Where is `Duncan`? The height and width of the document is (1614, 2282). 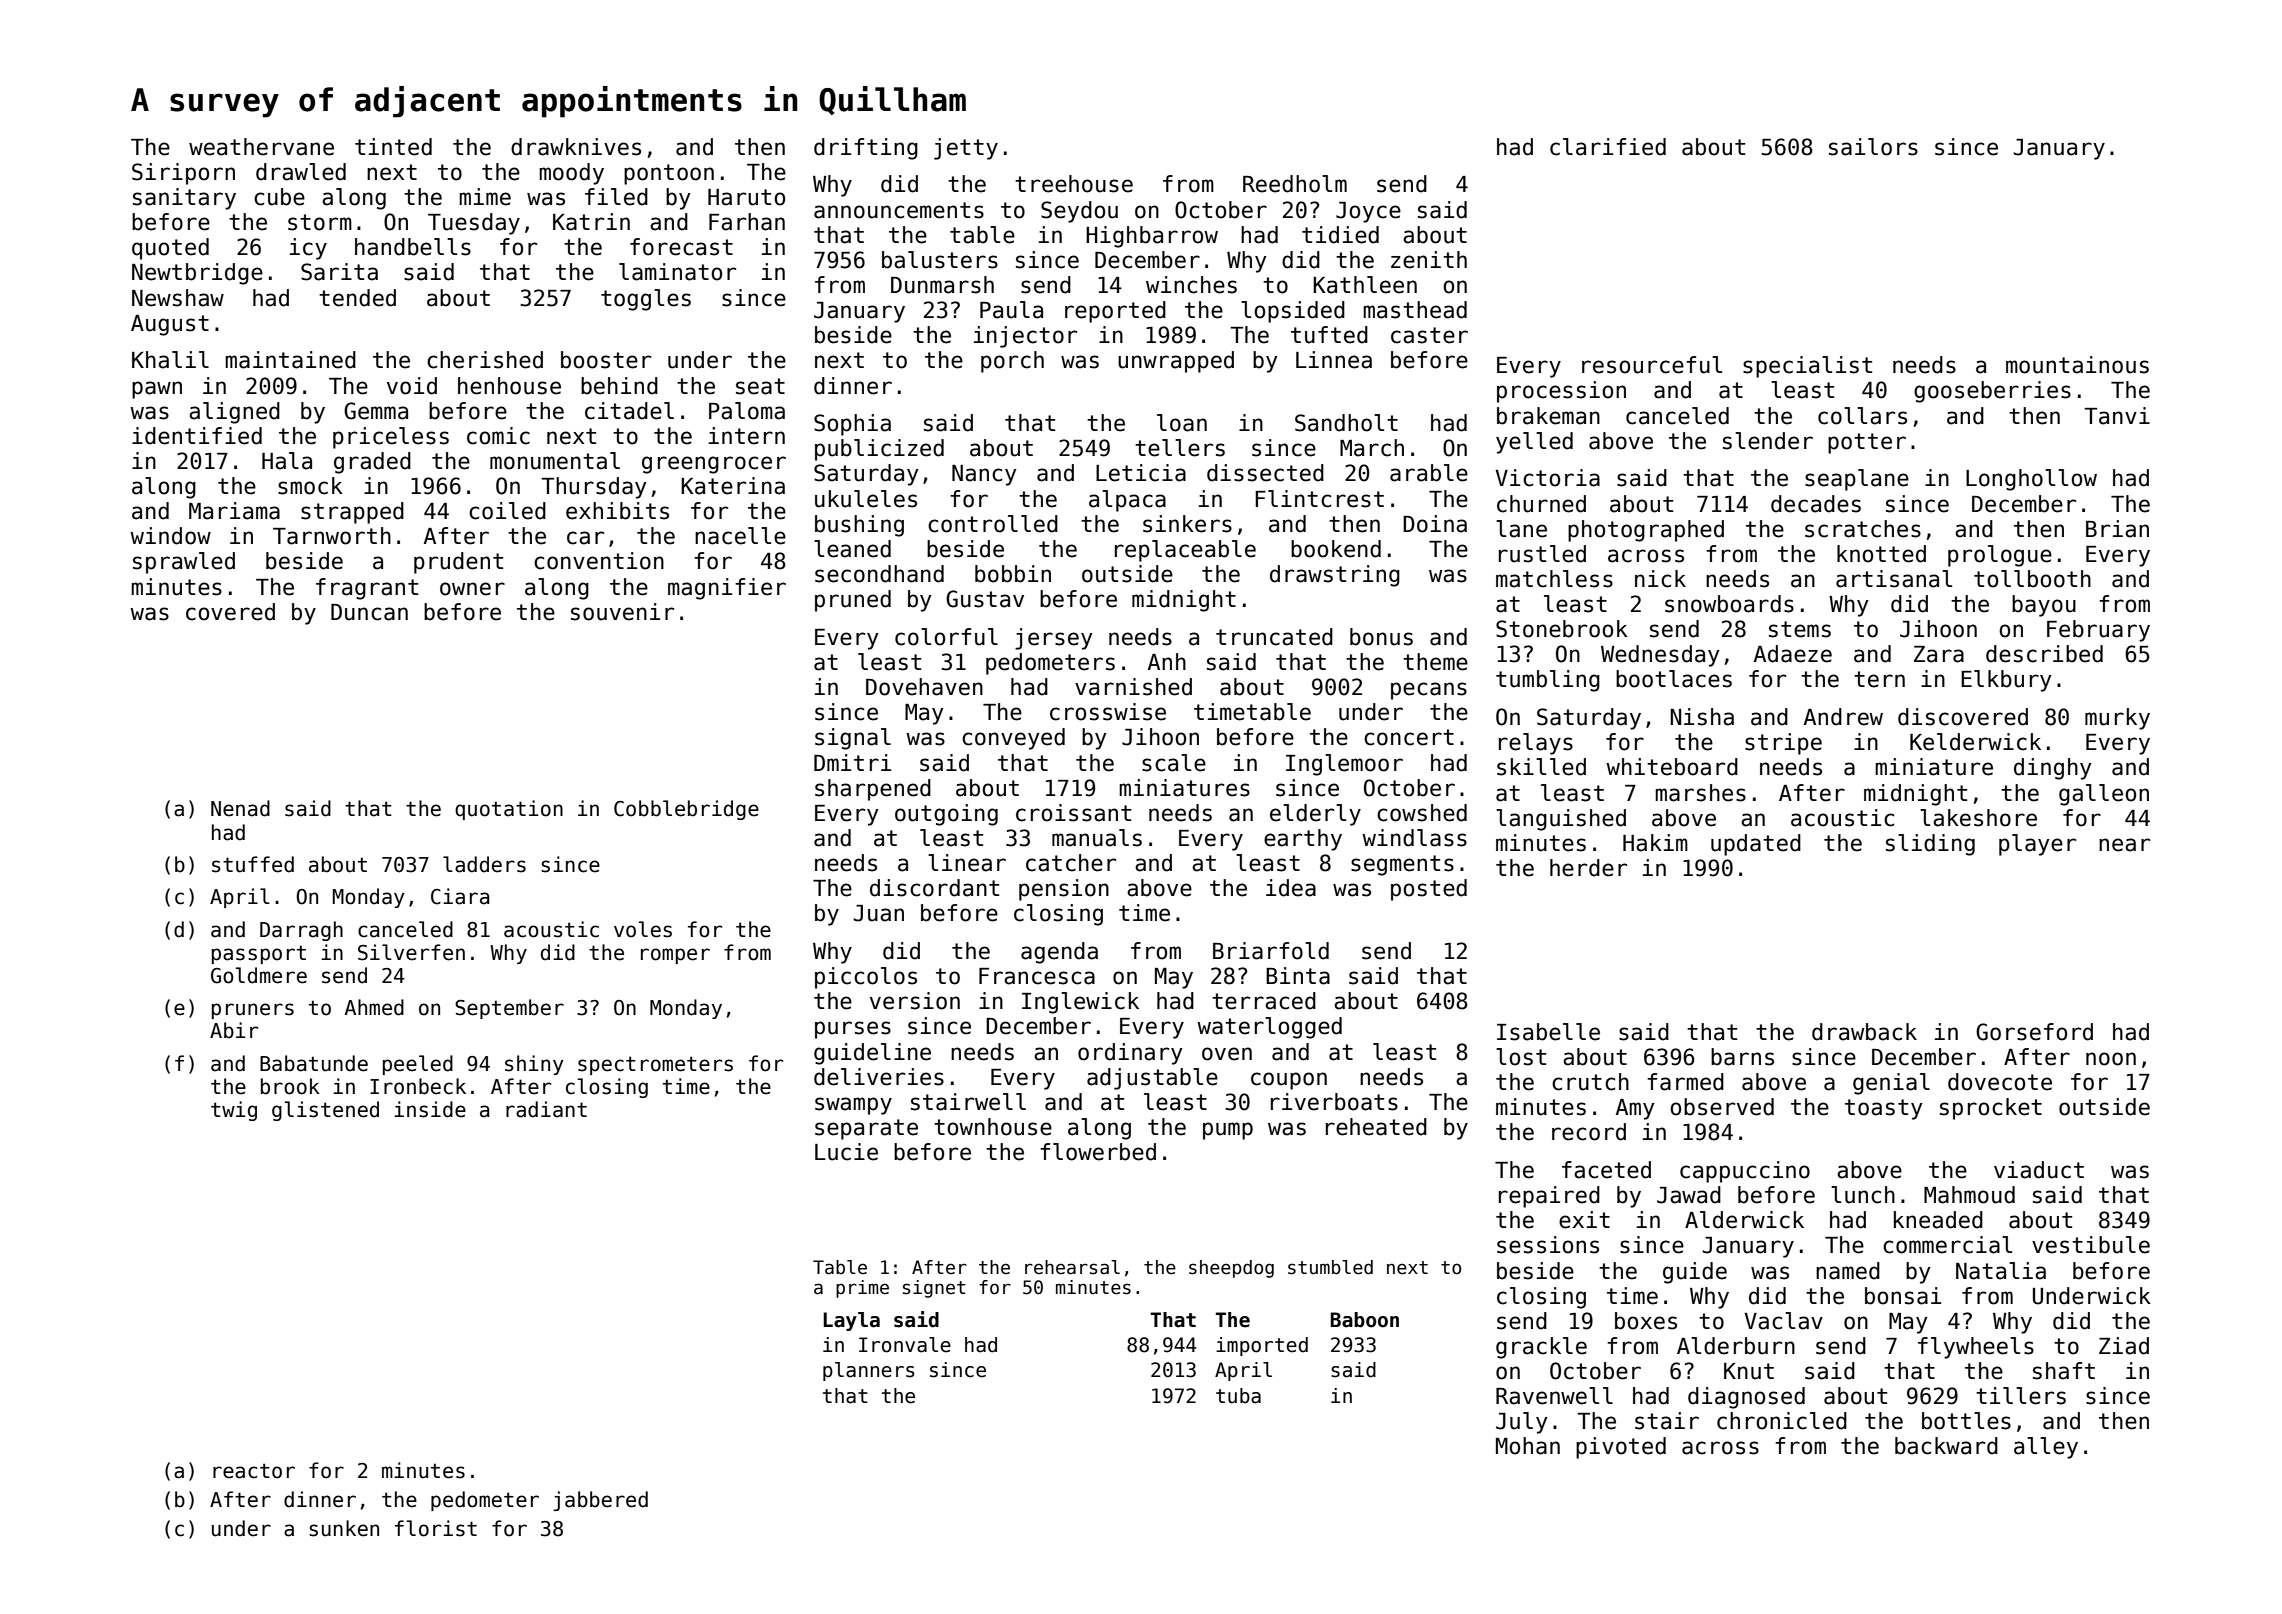 Duncan is located at coordinates (369, 612).
